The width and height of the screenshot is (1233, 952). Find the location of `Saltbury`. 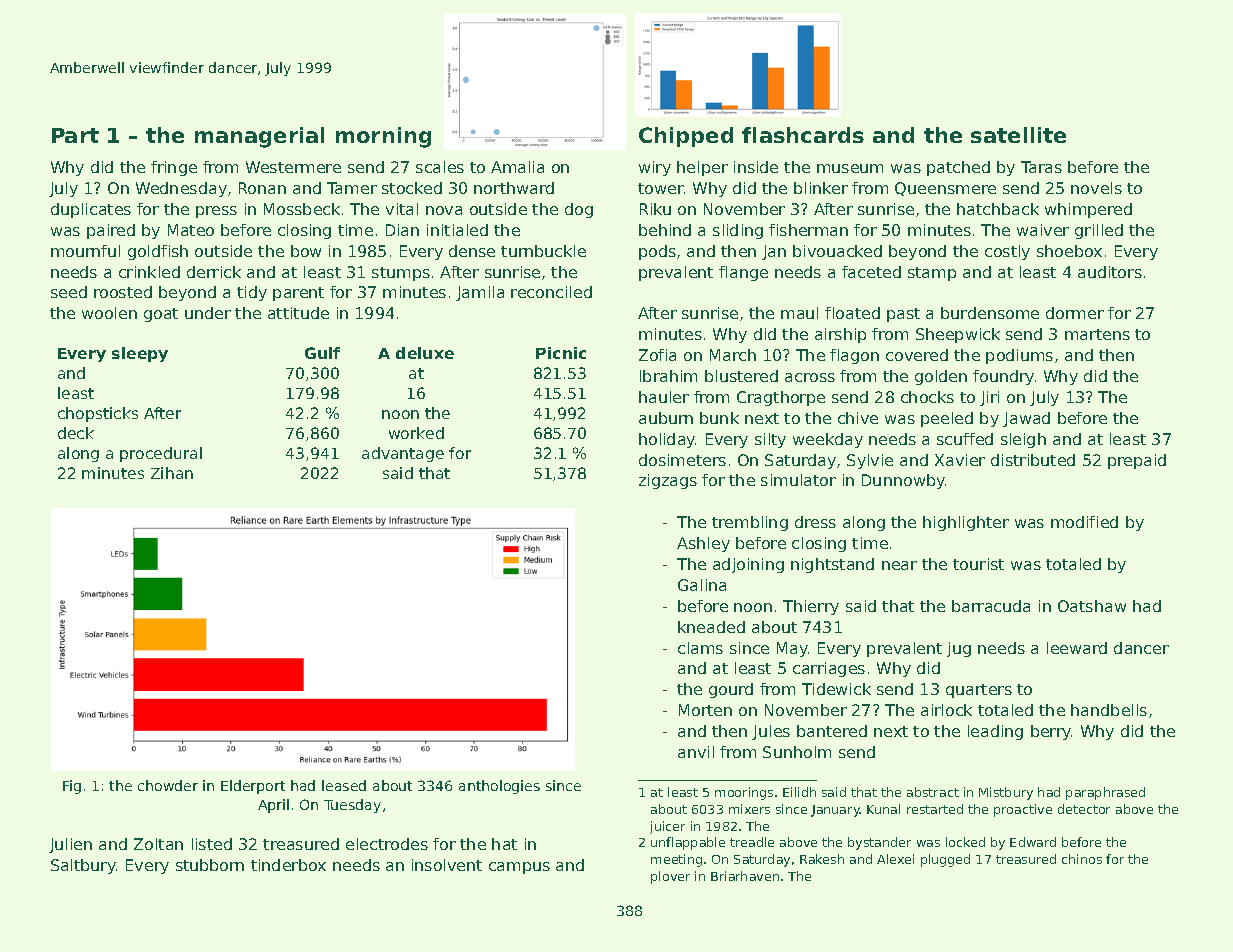

Saltbury is located at coordinates (83, 866).
